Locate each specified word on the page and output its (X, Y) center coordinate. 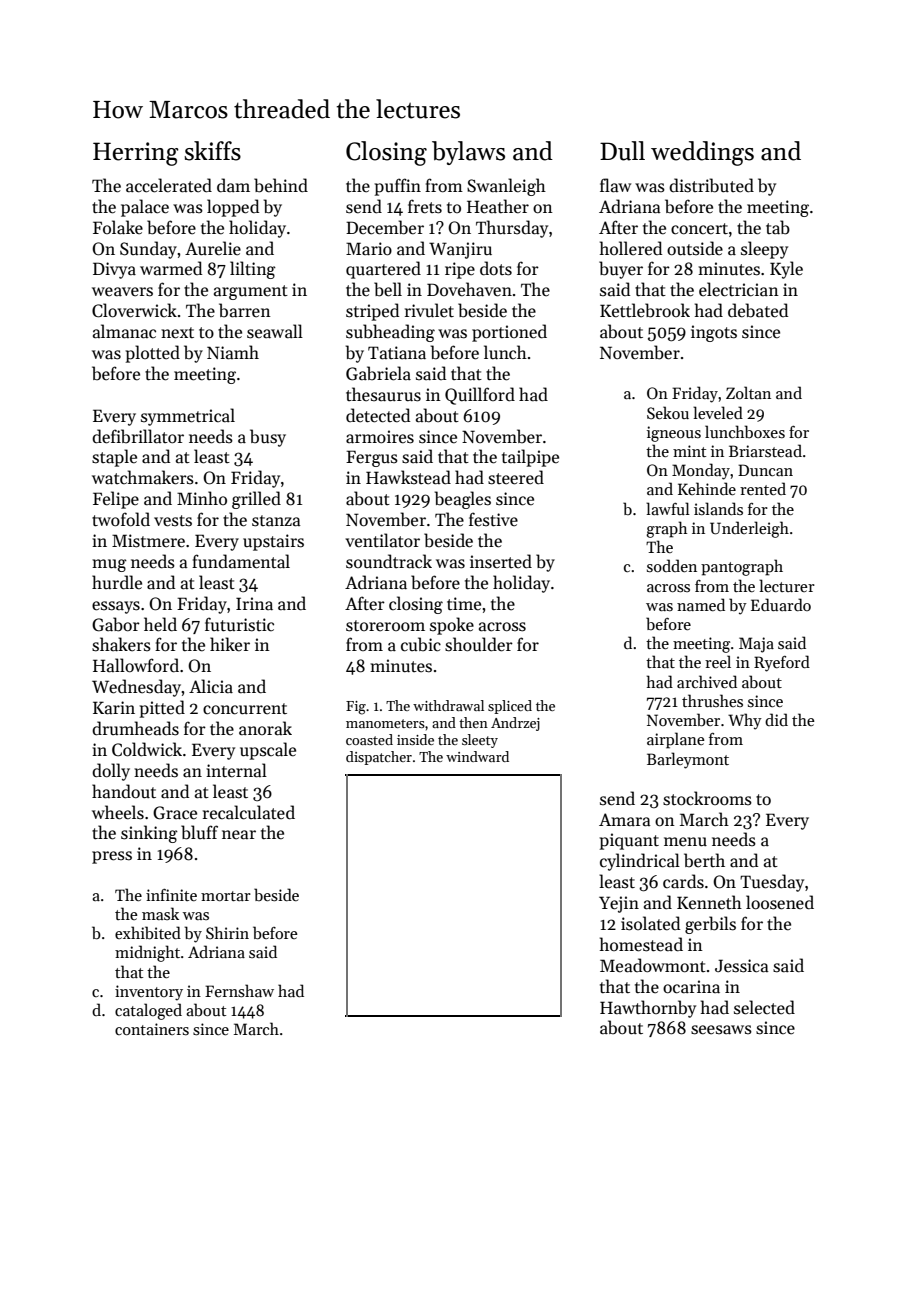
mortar (226, 896)
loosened (780, 902)
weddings (702, 153)
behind (281, 185)
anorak (265, 728)
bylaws (468, 153)
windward (477, 756)
